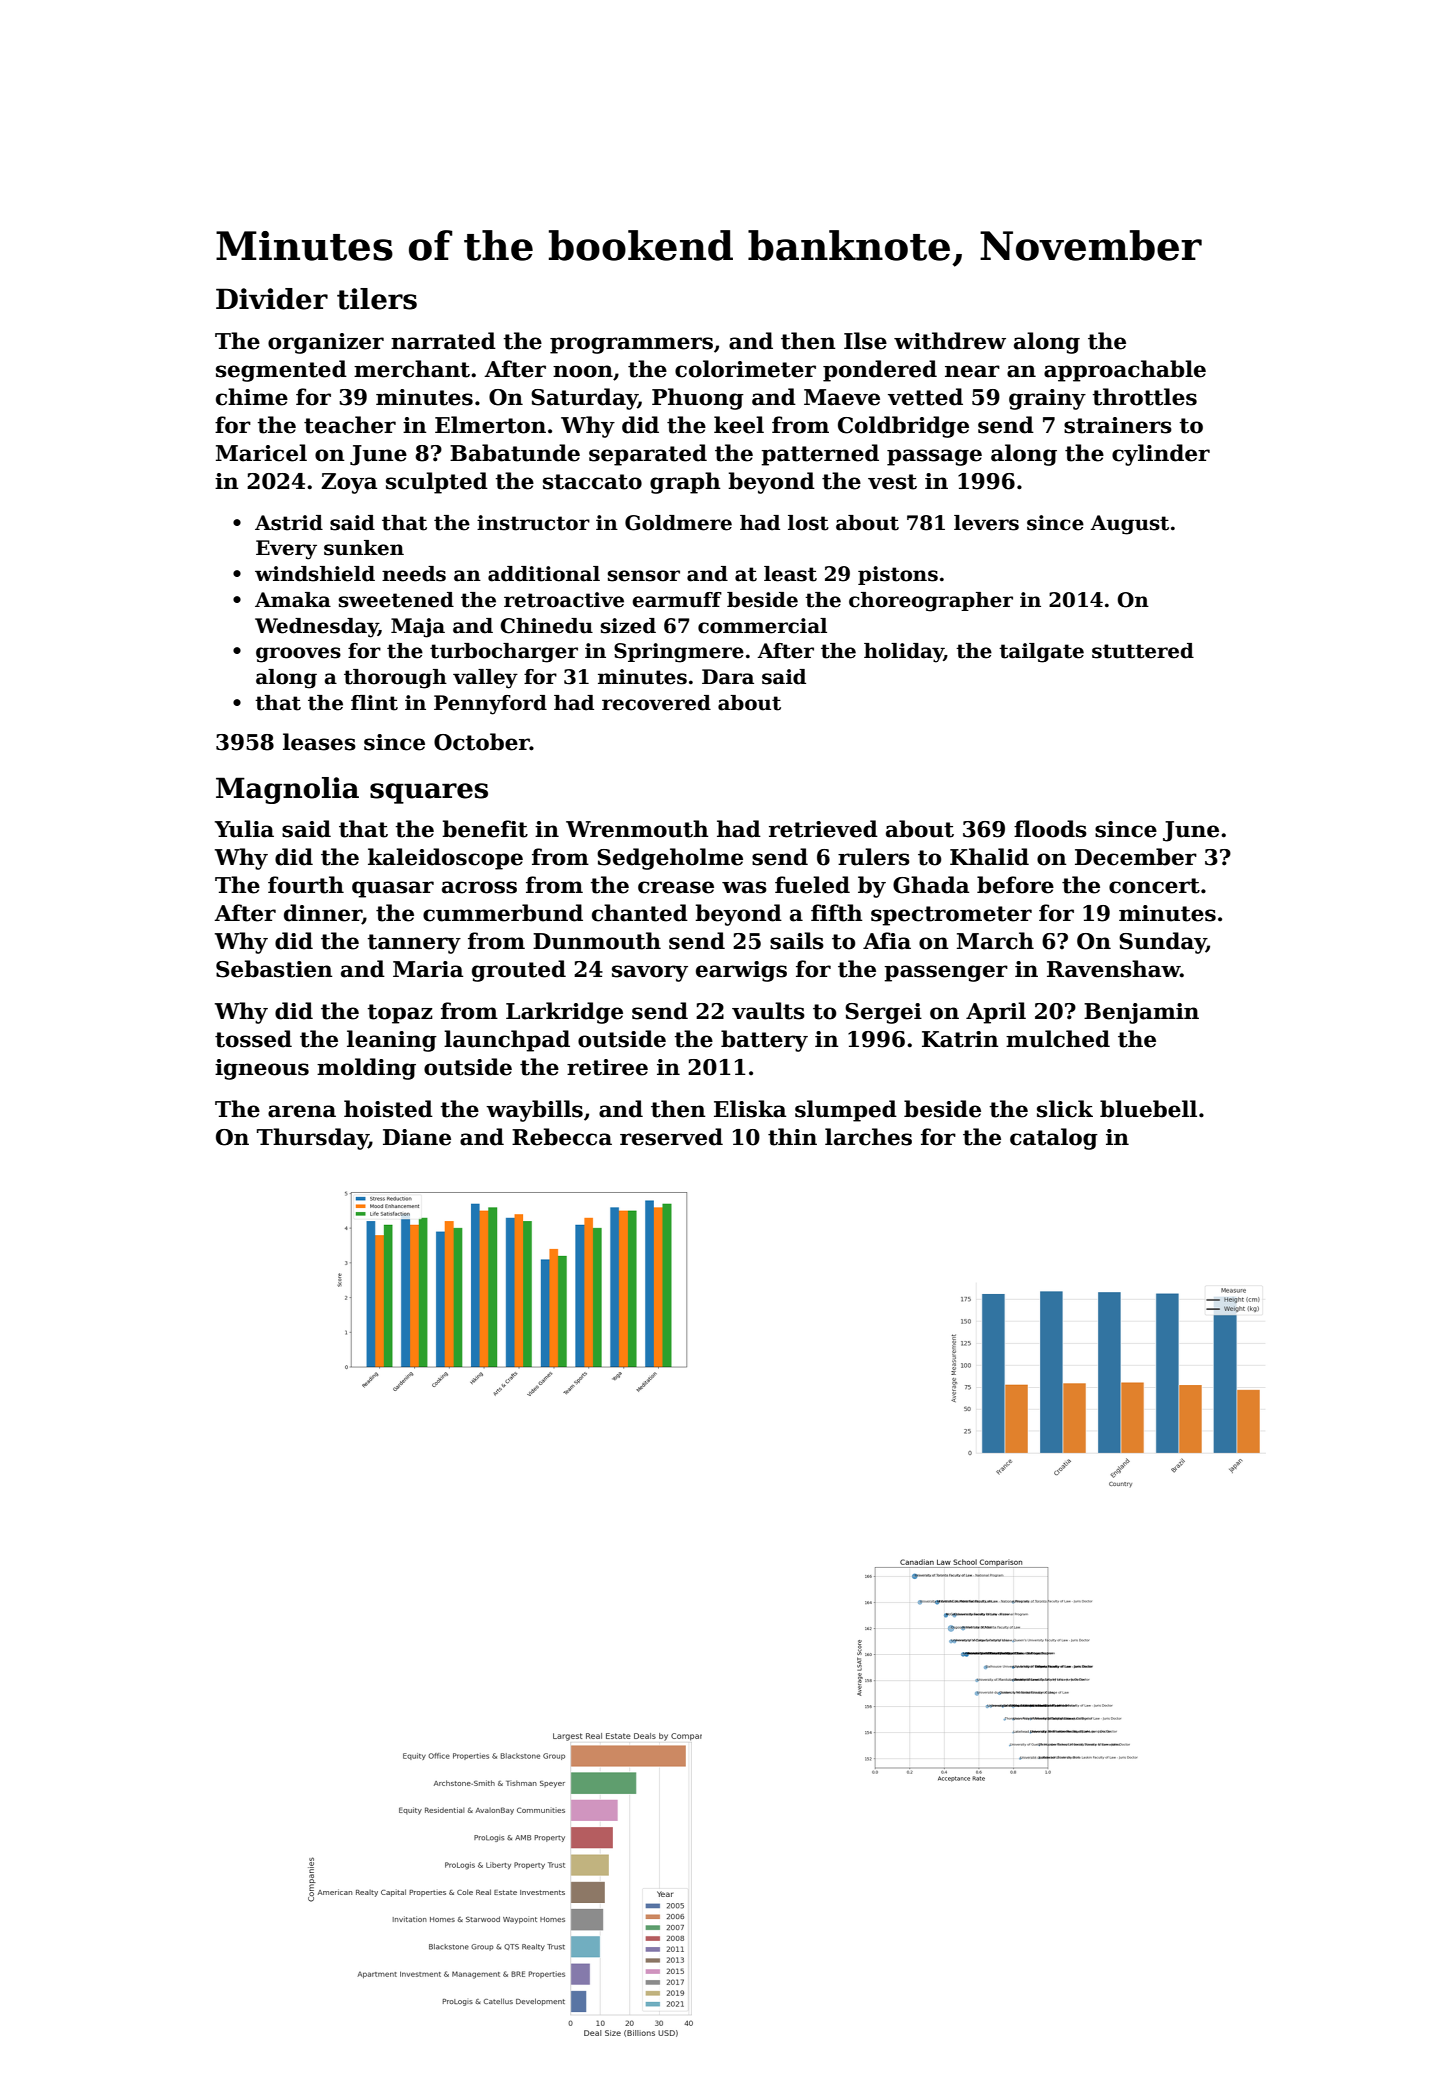  I want to click on Wrenmouth, so click(637, 829).
